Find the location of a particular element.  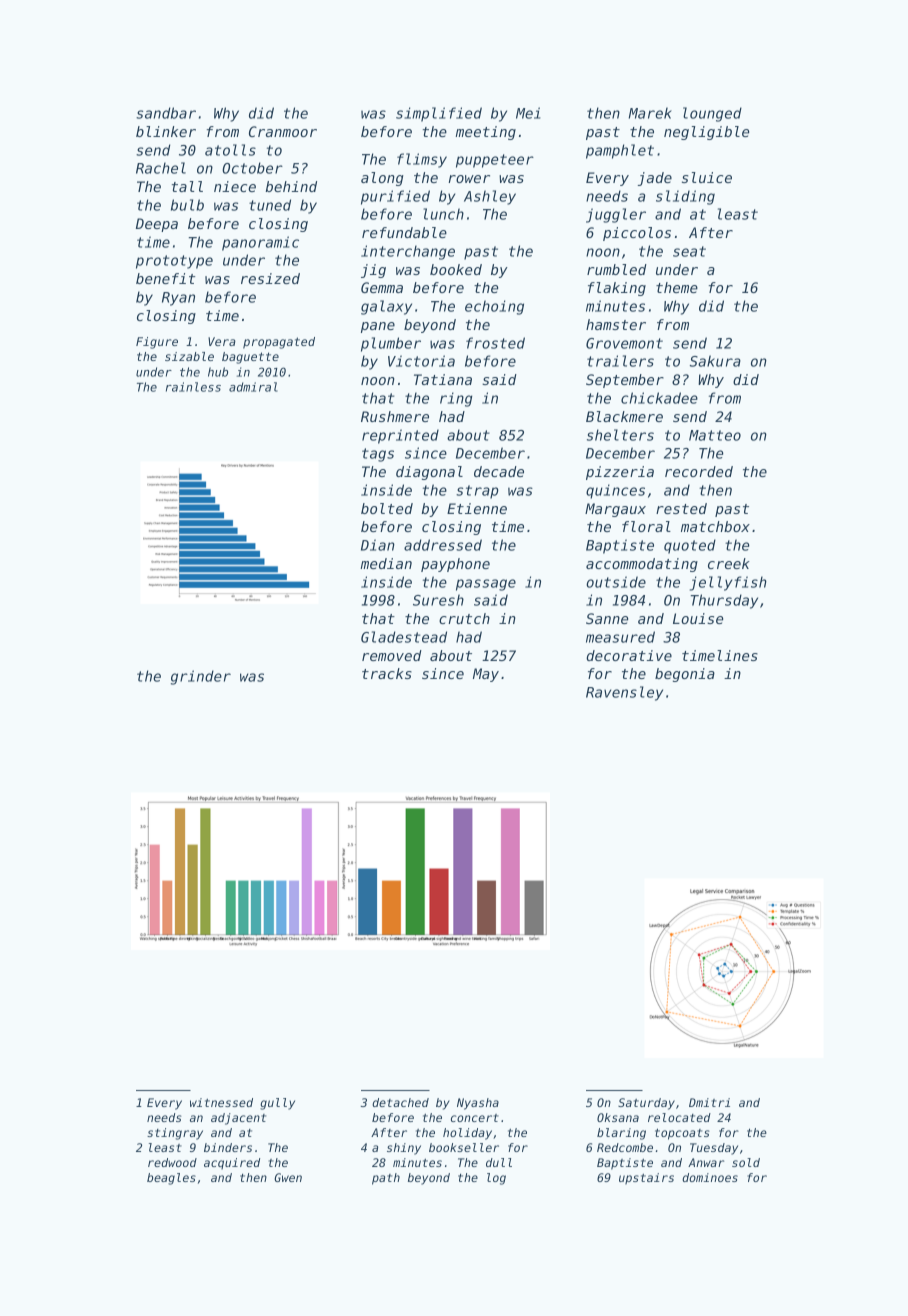

decade is located at coordinates (499, 471).
